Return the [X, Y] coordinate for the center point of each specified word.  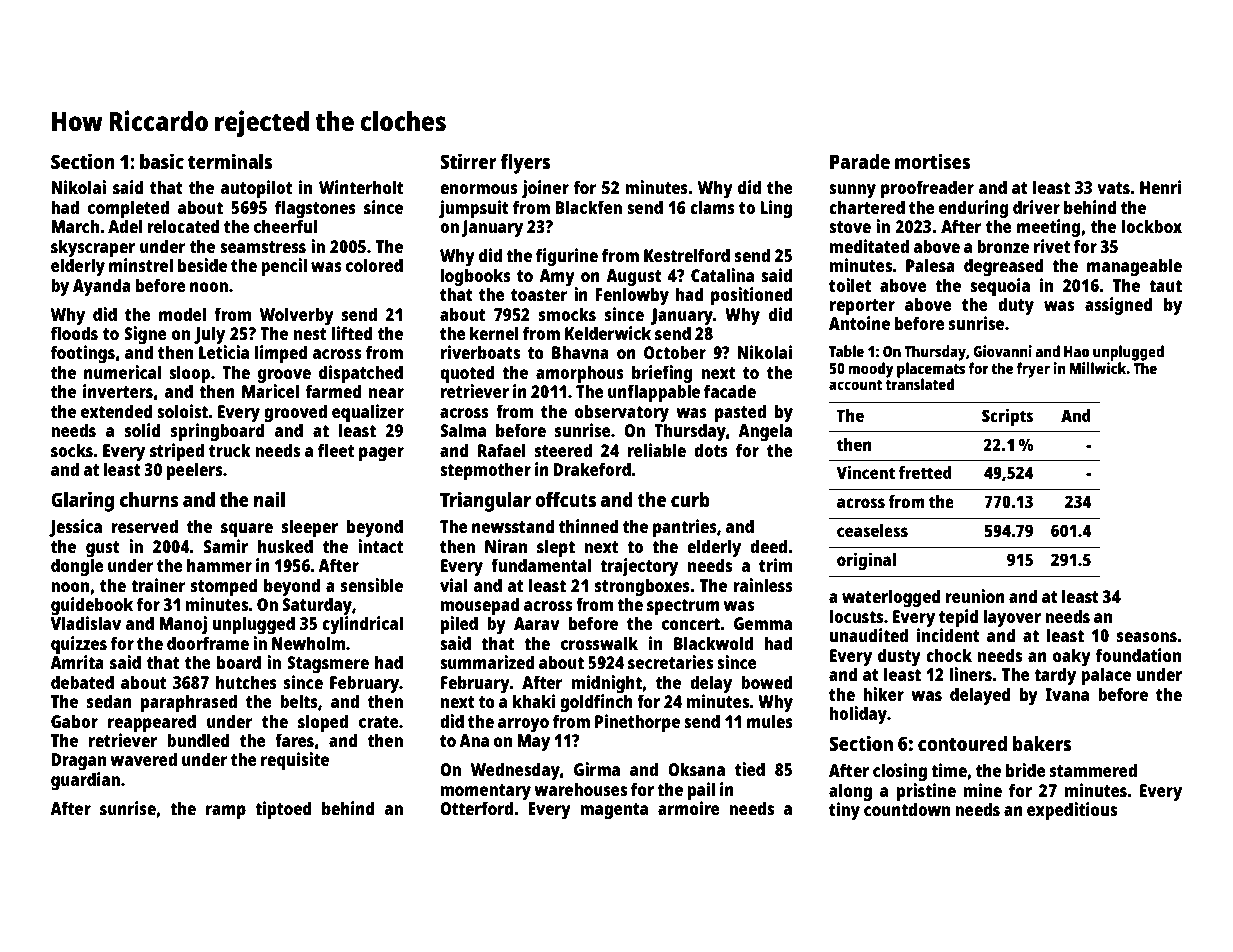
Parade [860, 161]
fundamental [541, 565]
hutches [246, 682]
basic [162, 161]
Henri [1160, 187]
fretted [925, 472]
